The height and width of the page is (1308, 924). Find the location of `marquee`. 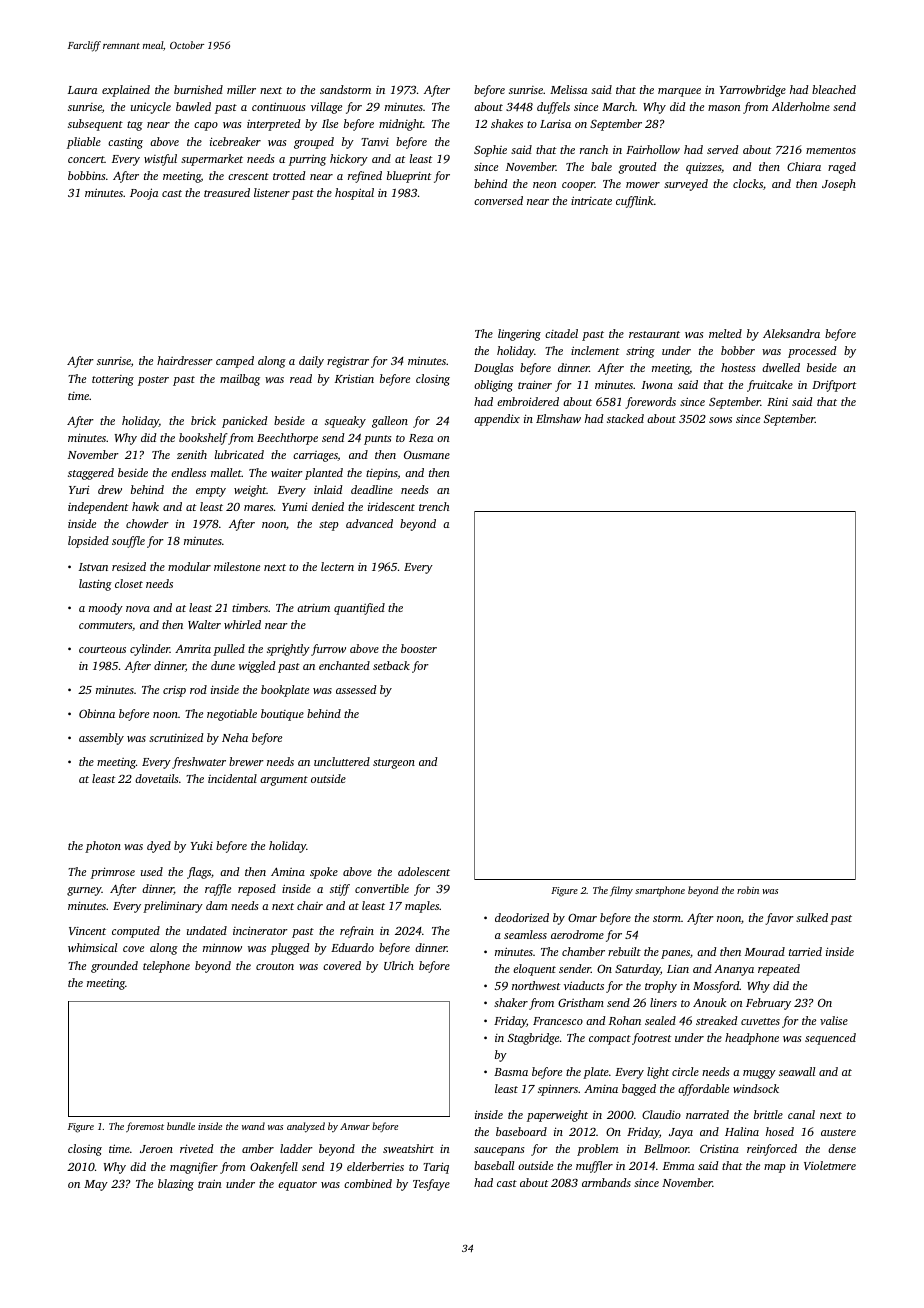

marquee is located at coordinates (679, 92).
